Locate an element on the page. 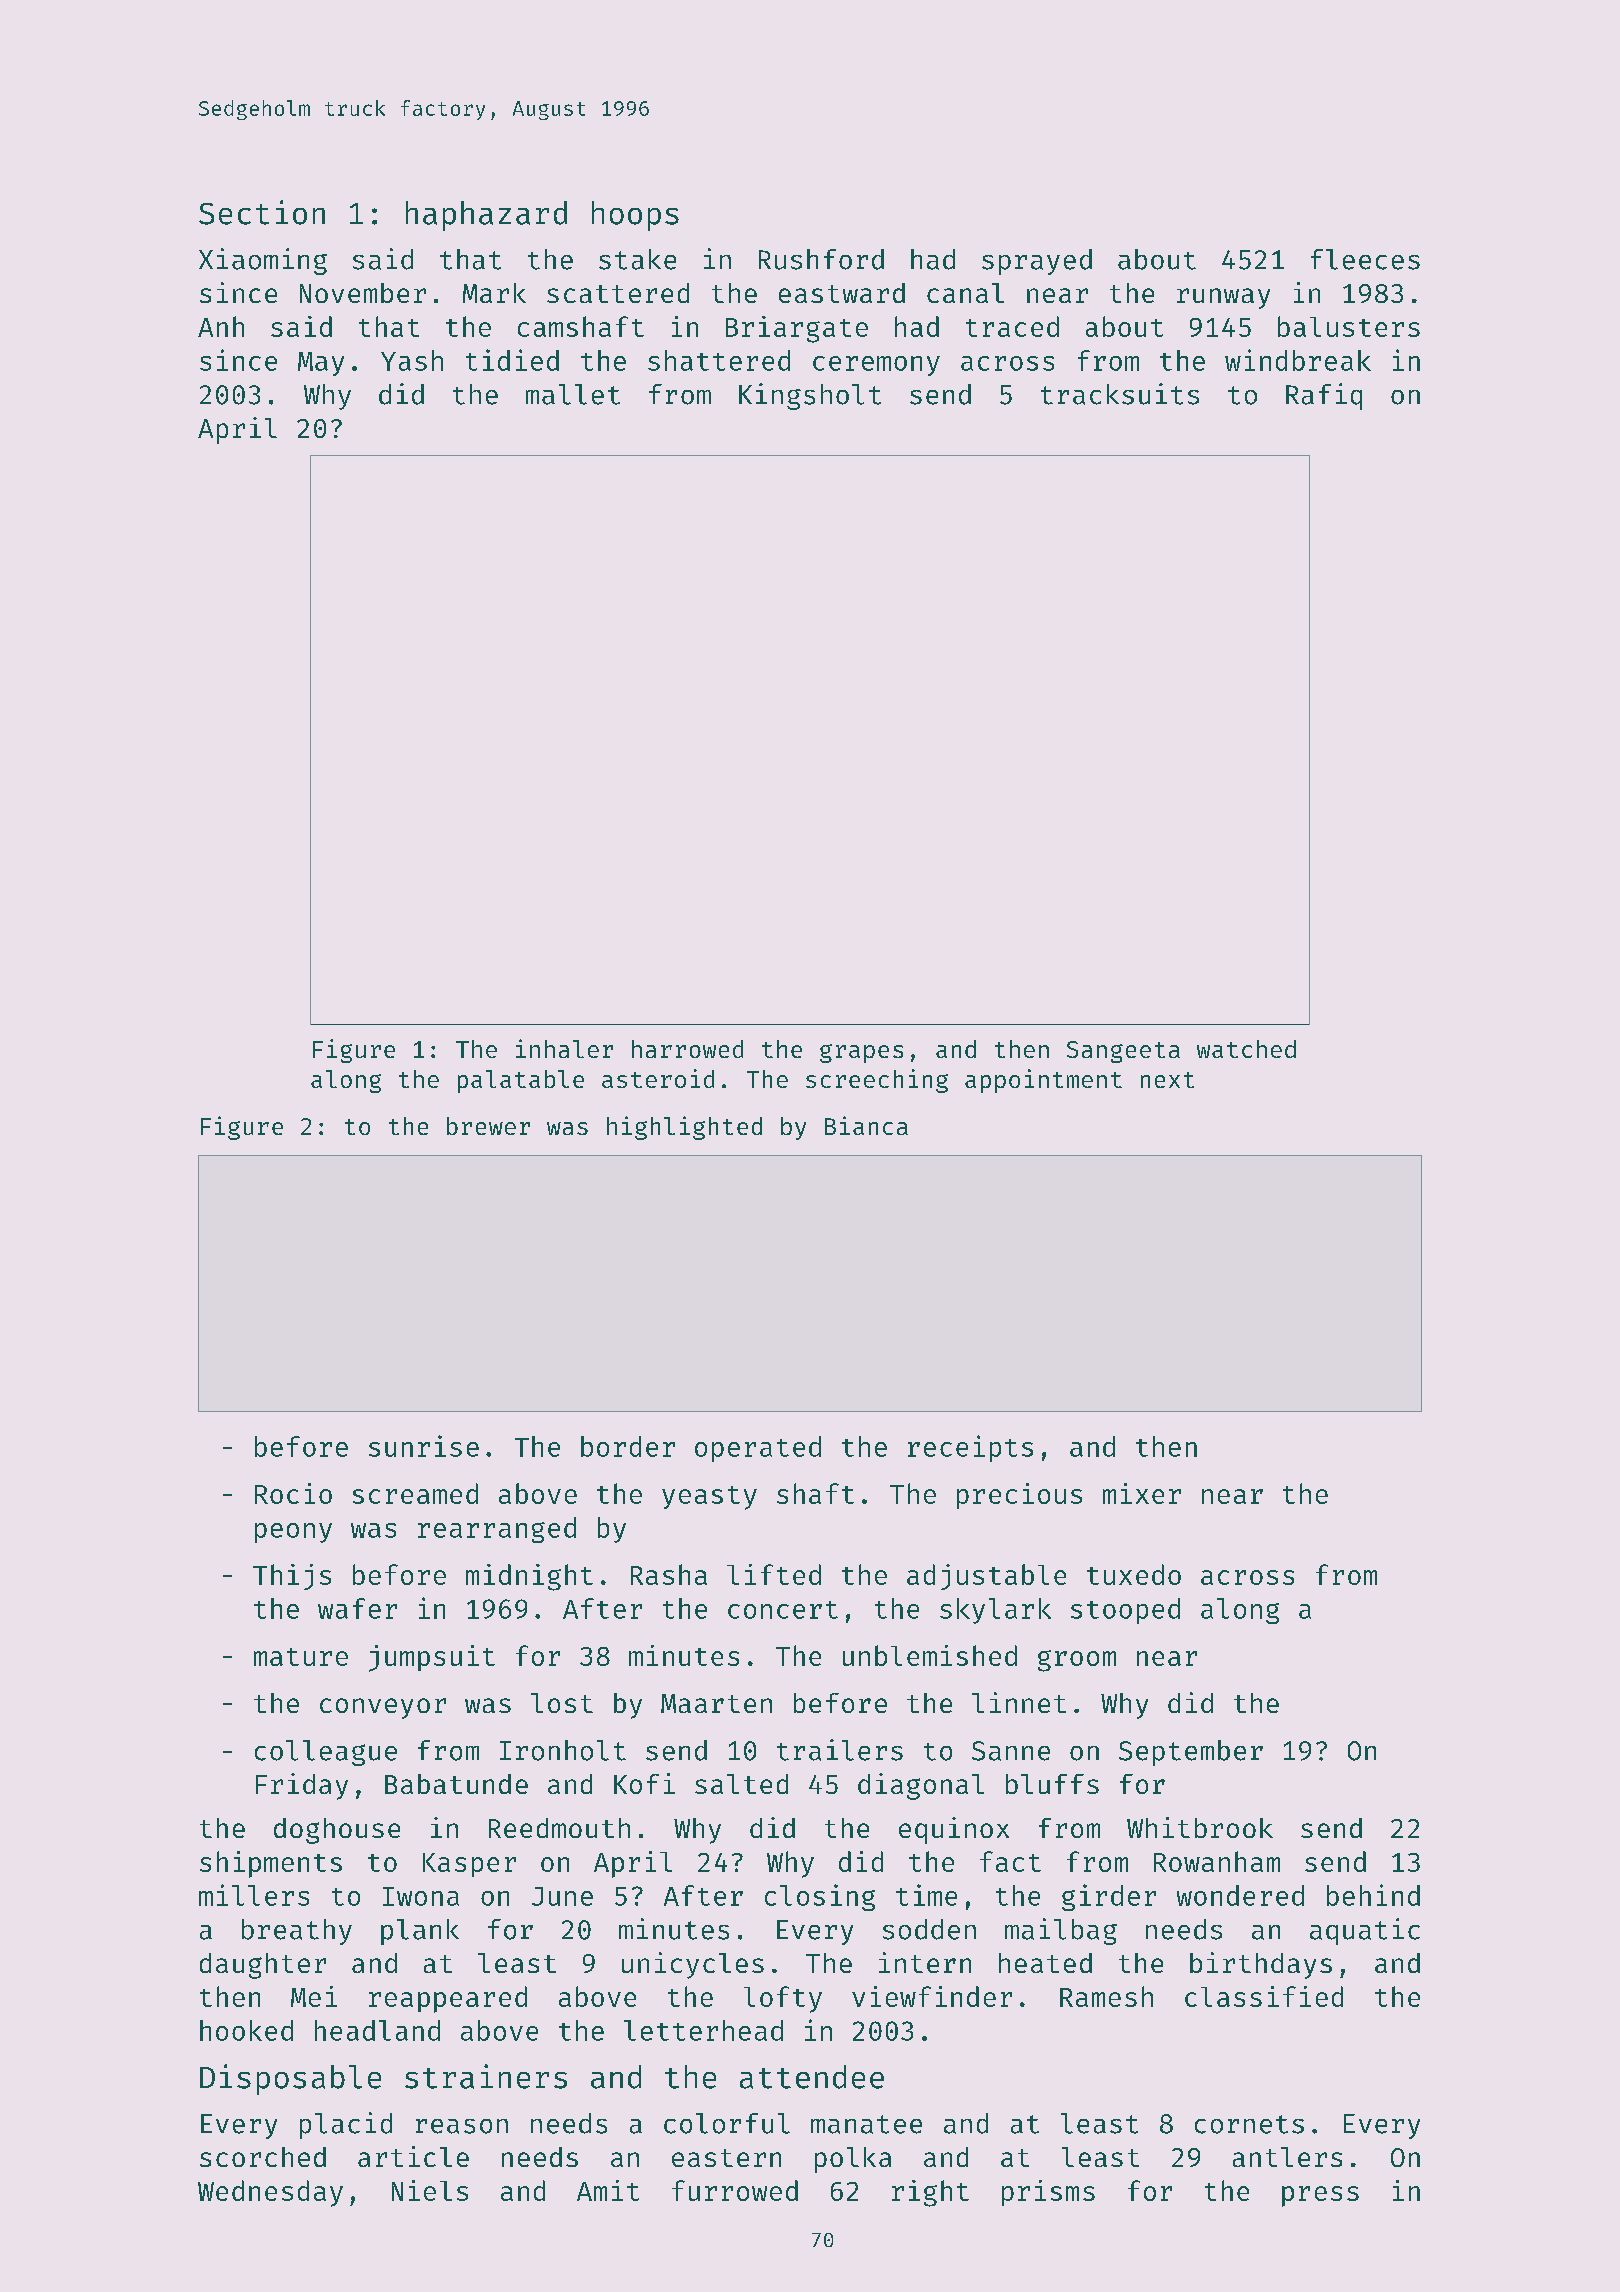 This page has height=2292, width=1620. grapes is located at coordinates (861, 1053).
